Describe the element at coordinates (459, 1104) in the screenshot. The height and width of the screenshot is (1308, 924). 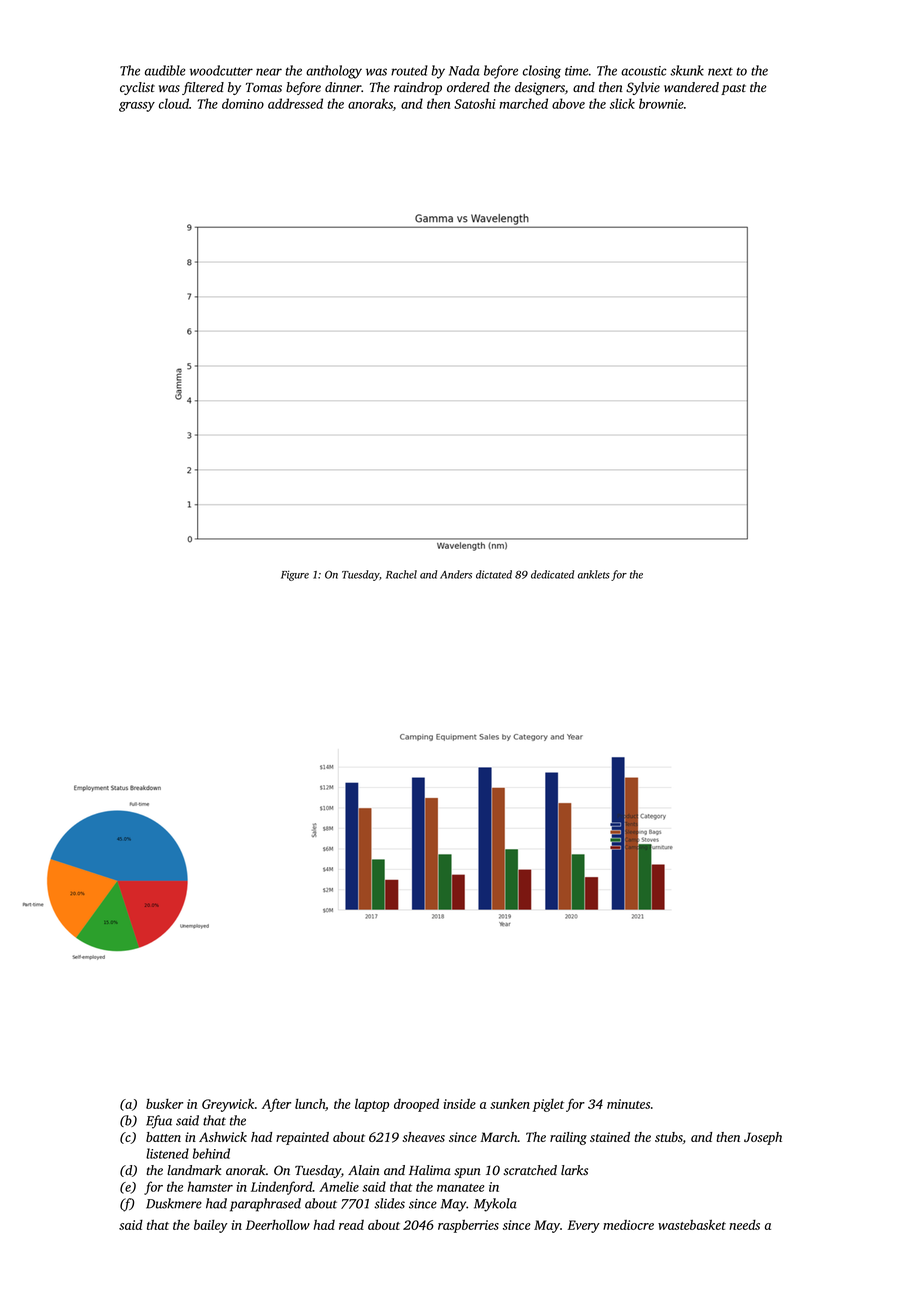
I see `inside` at that location.
